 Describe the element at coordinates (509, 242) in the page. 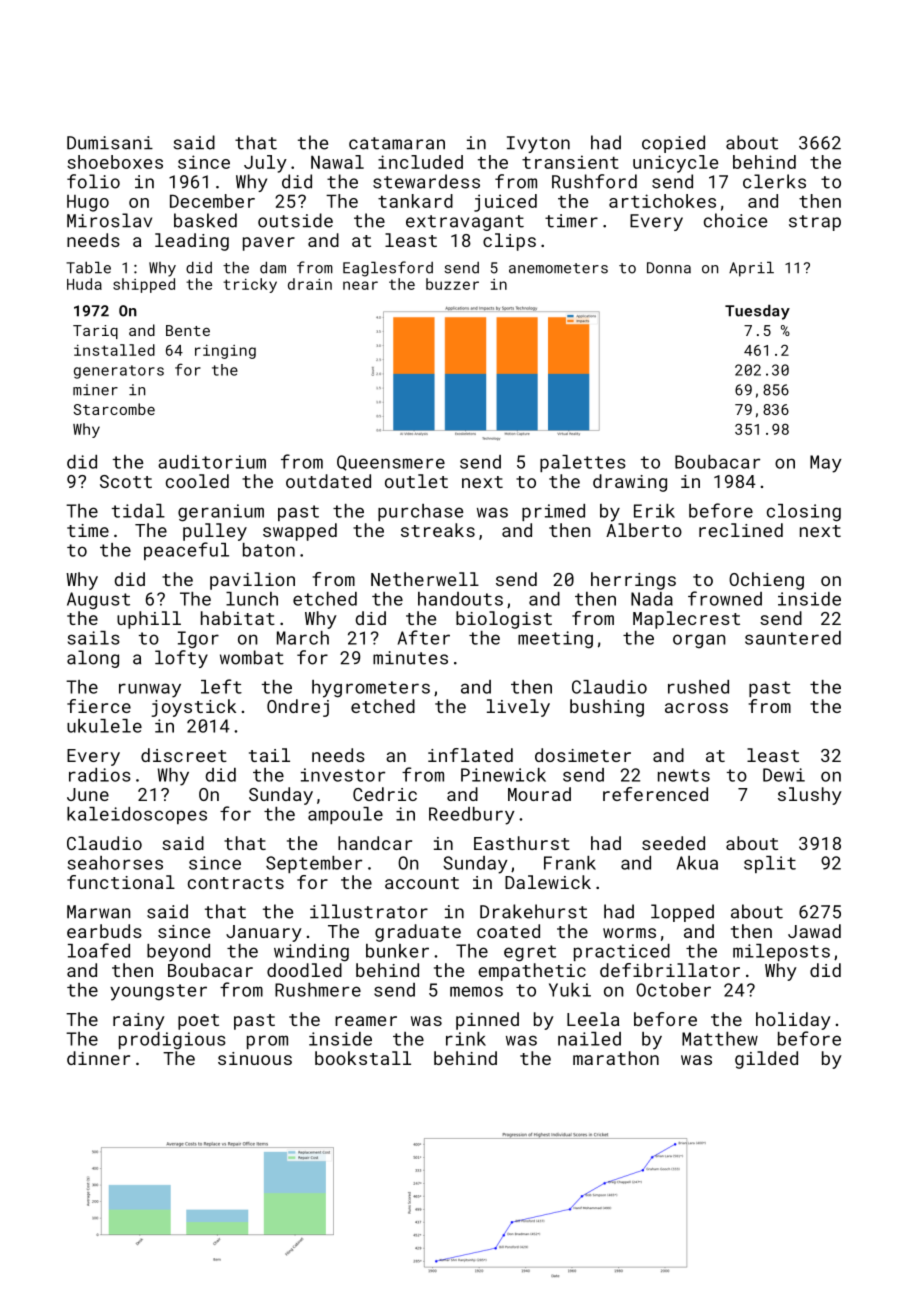

I see `clips` at that location.
